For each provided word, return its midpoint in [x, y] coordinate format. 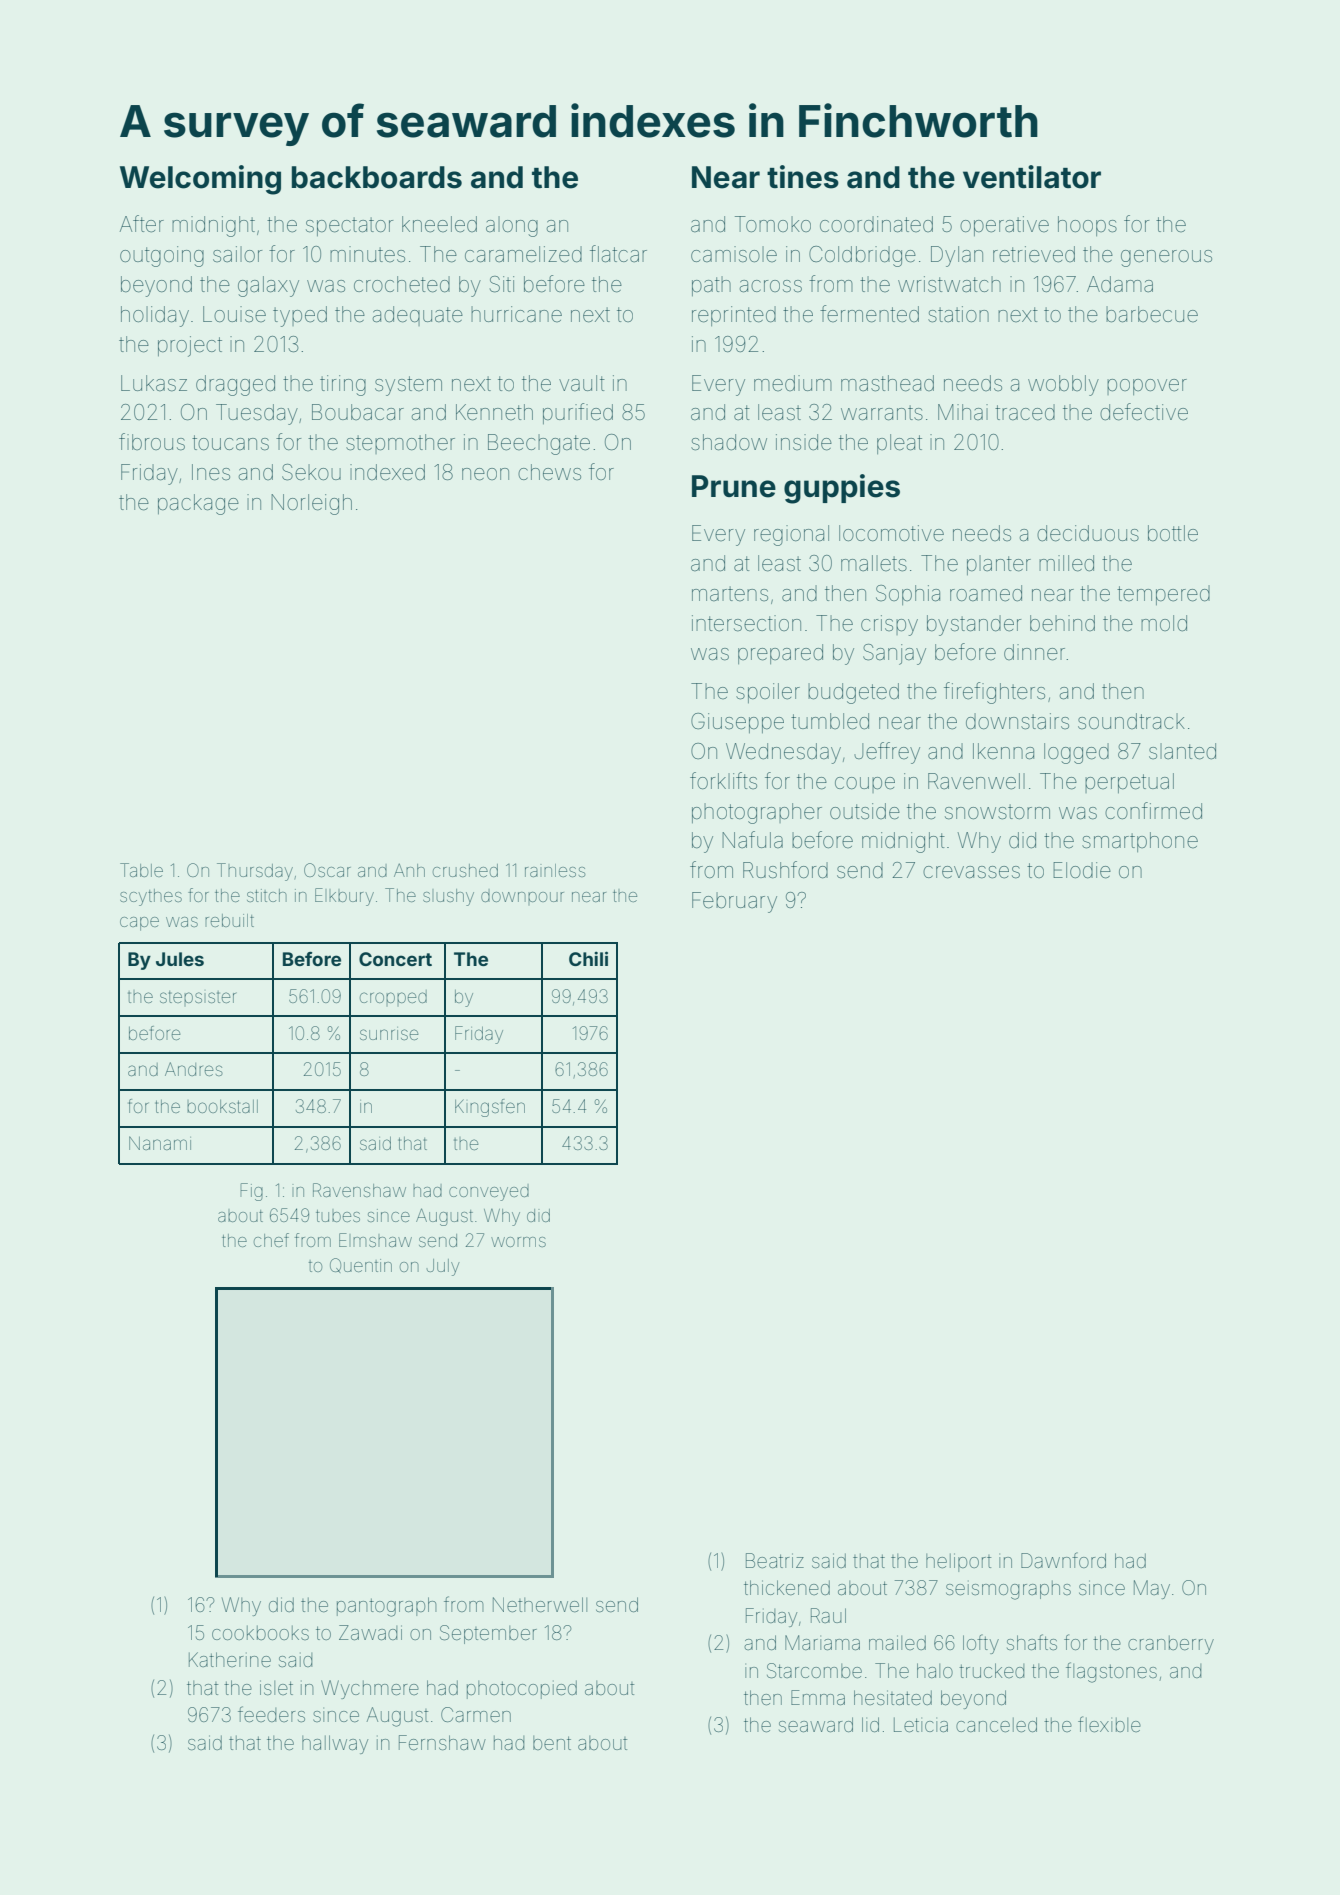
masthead [887, 383]
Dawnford [1063, 1560]
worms [518, 1242]
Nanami [160, 1143]
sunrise [389, 1033]
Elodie [1082, 870]
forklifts [723, 780]
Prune [734, 486]
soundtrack [1131, 721]
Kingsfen [490, 1108]
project [190, 346]
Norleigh [311, 504]
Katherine [230, 1659]
